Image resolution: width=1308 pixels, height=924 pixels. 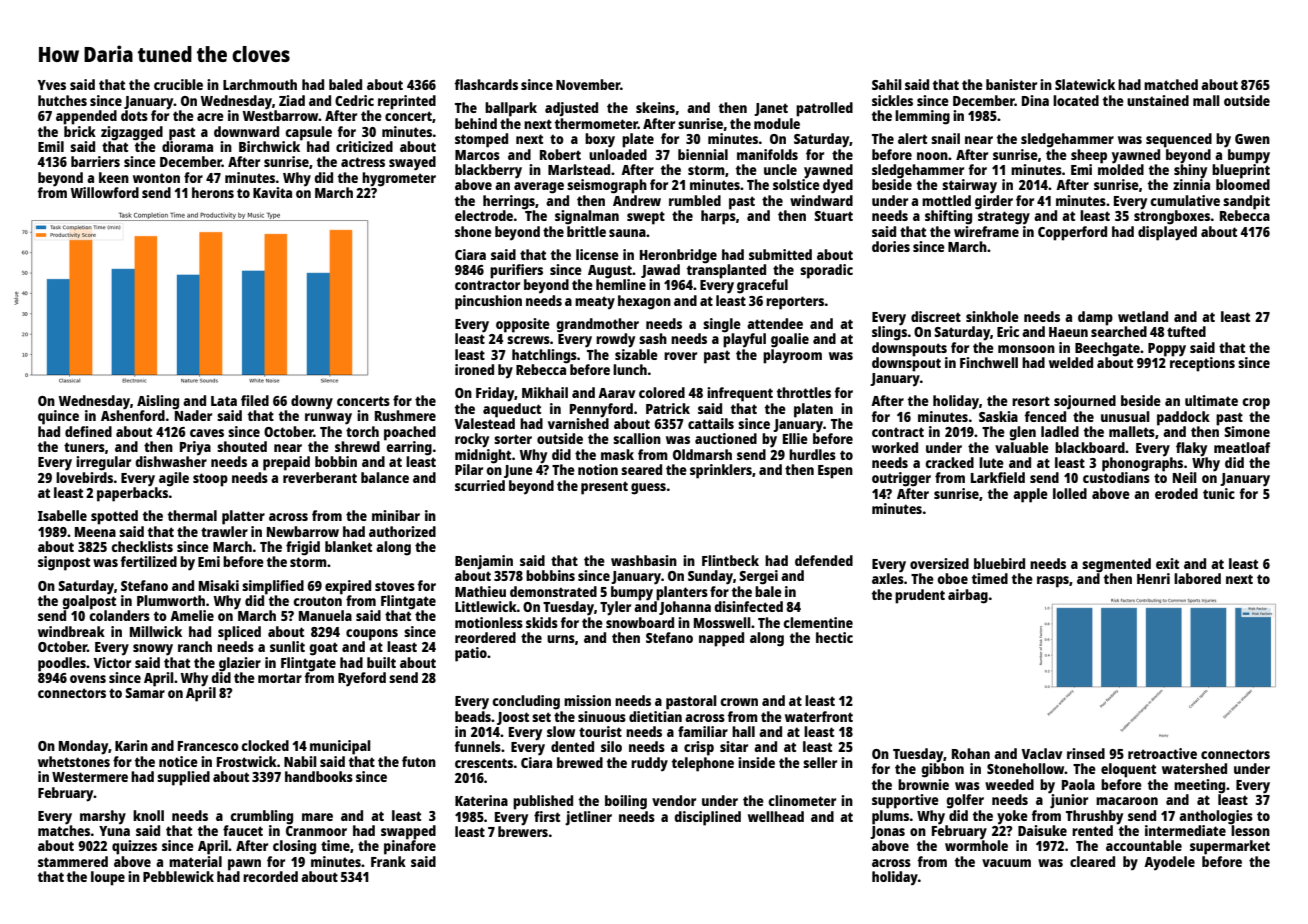 I want to click on caves, so click(x=207, y=433).
